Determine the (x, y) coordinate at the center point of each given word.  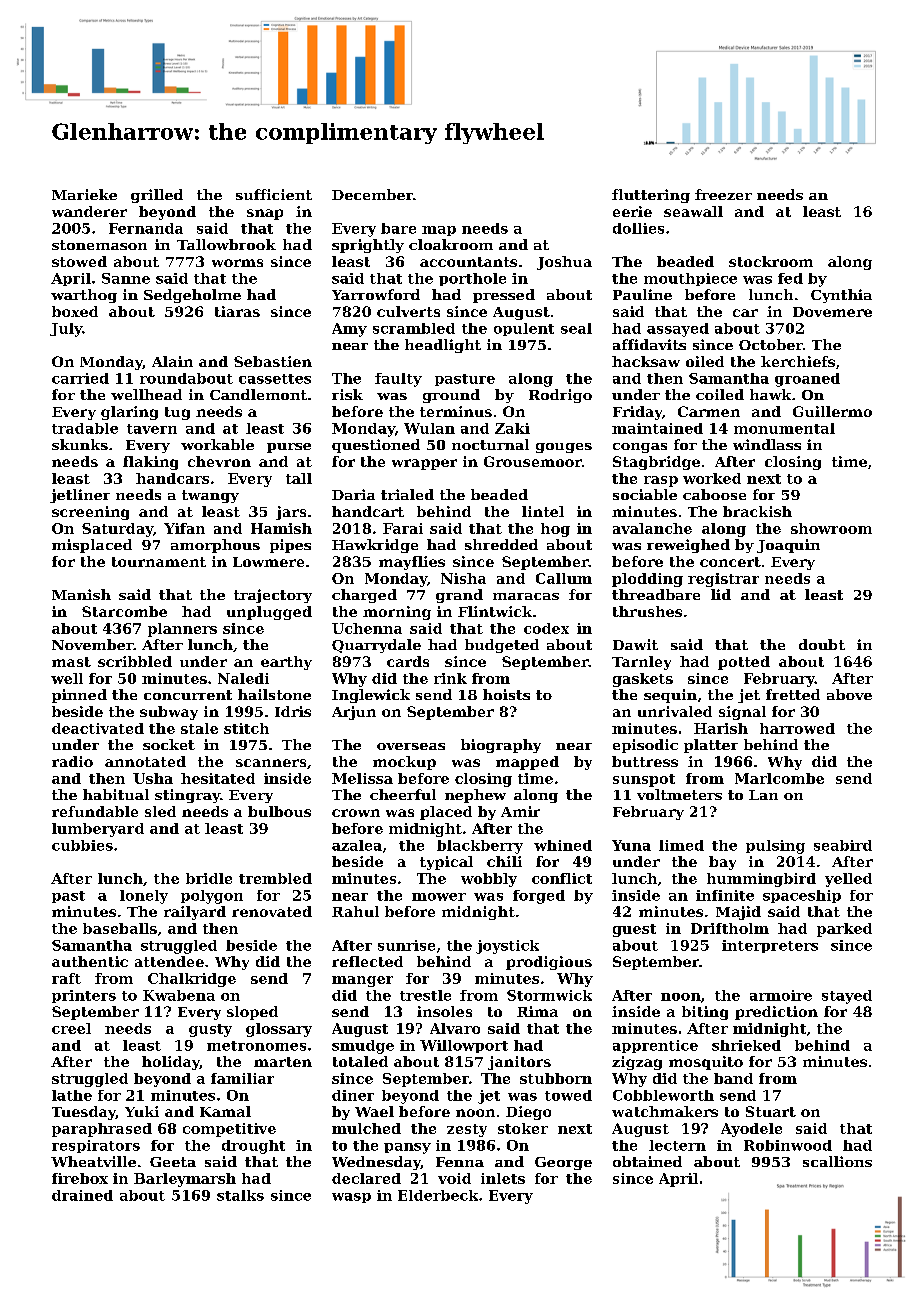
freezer (723, 194)
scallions (837, 1161)
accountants (468, 262)
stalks (240, 1195)
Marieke (84, 194)
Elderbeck (438, 1195)
